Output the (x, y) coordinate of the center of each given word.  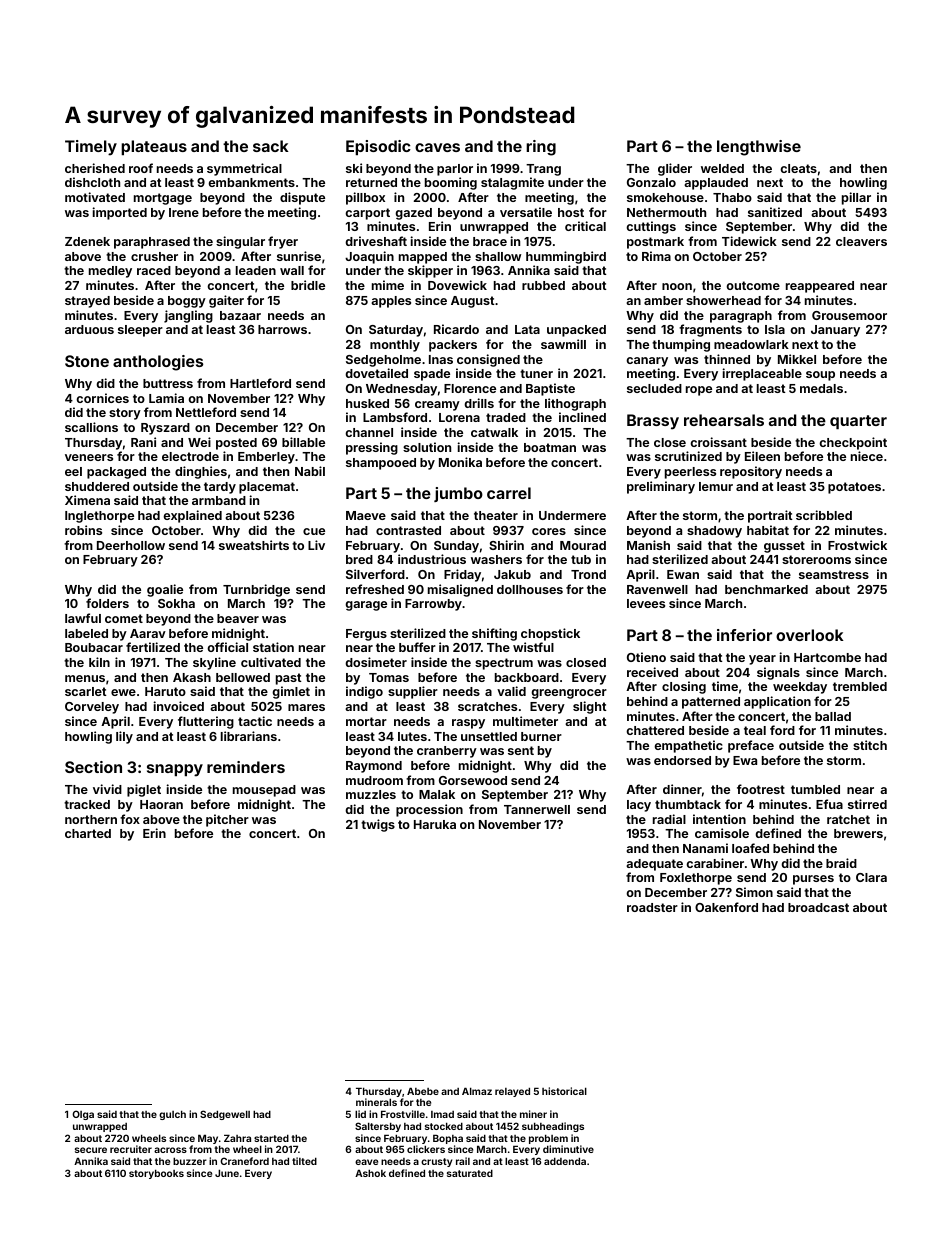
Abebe (423, 1091)
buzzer (190, 1161)
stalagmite (512, 183)
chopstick (550, 634)
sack (271, 146)
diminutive (568, 1149)
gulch (172, 1115)
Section (93, 767)
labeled (86, 633)
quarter (858, 422)
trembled (860, 686)
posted (236, 444)
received (652, 672)
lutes (412, 736)
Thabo (732, 197)
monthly (395, 346)
